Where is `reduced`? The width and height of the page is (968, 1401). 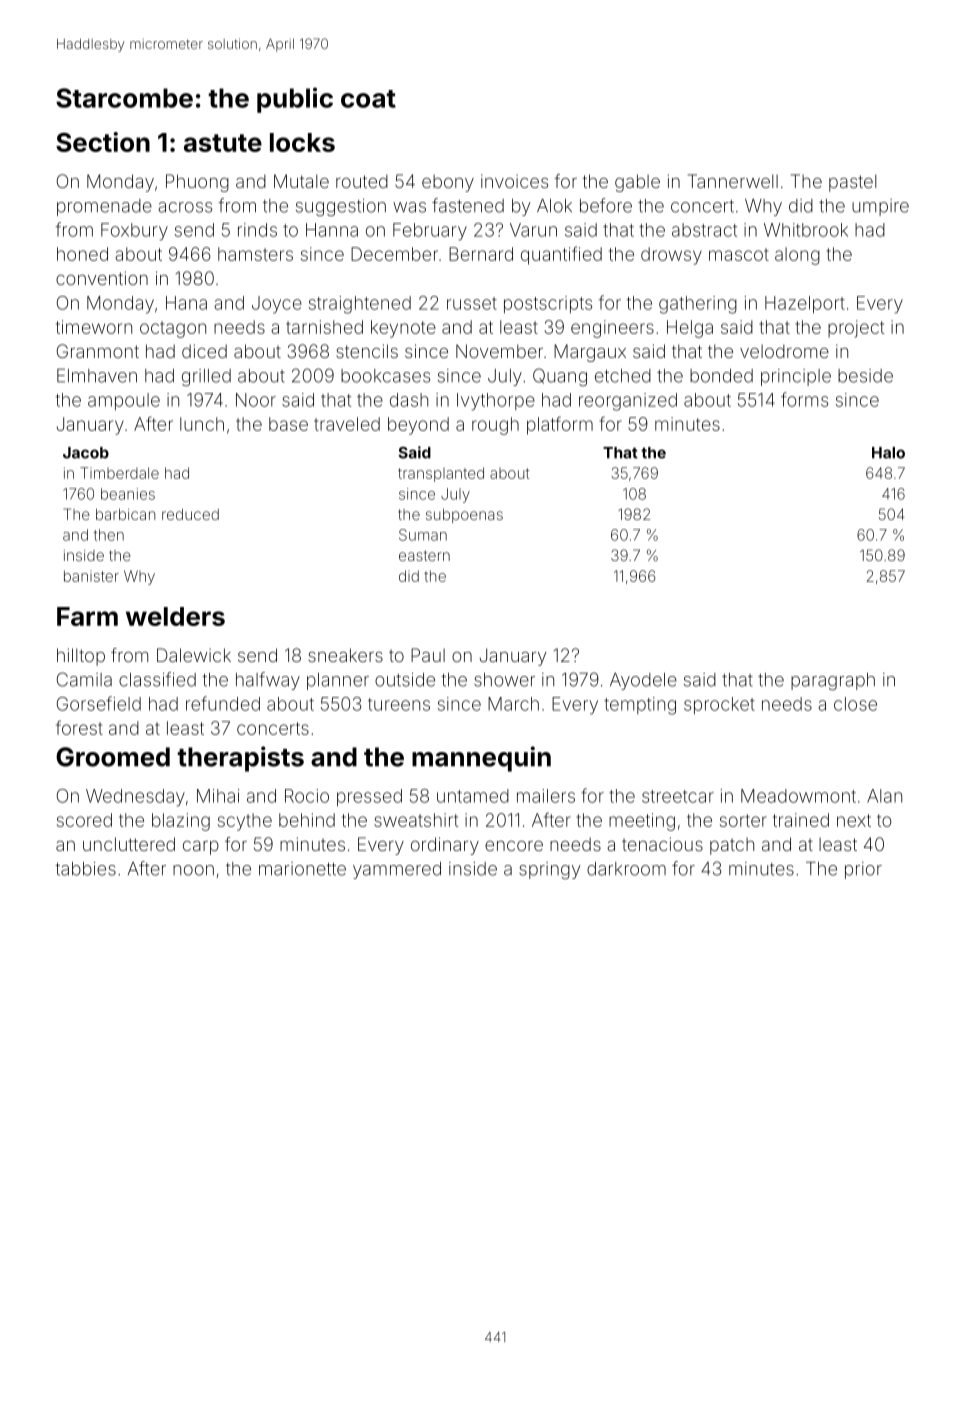 reduced is located at coordinates (190, 514).
